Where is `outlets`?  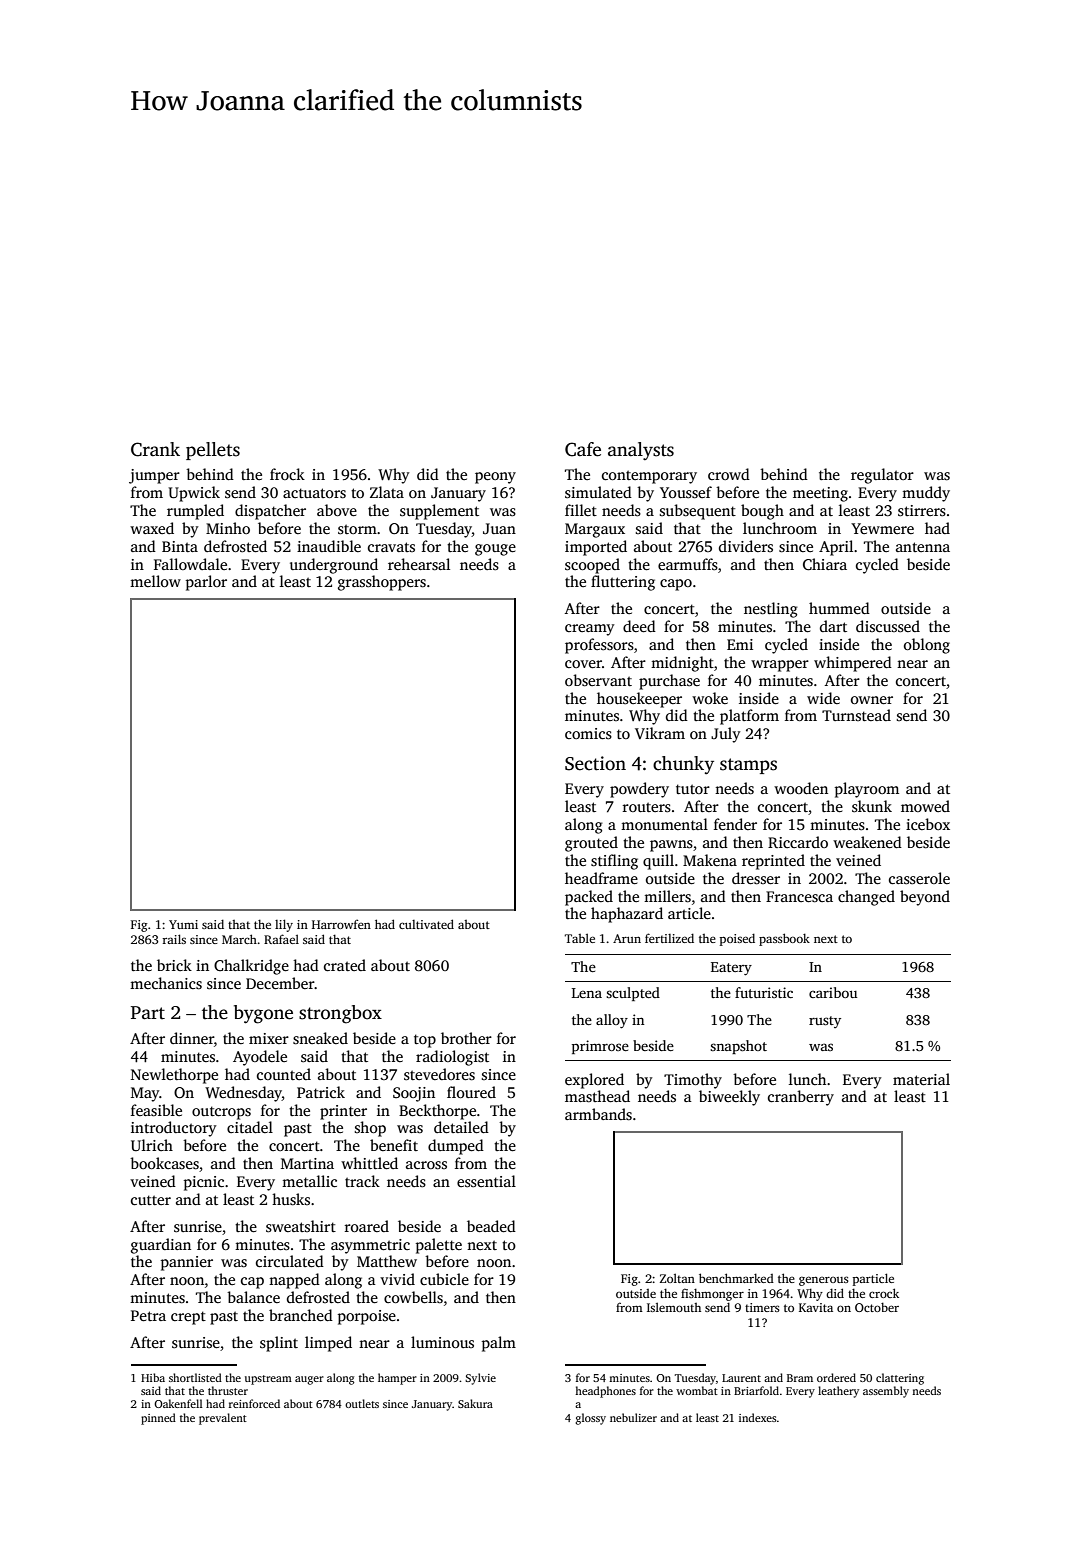
outlets is located at coordinates (362, 1403).
